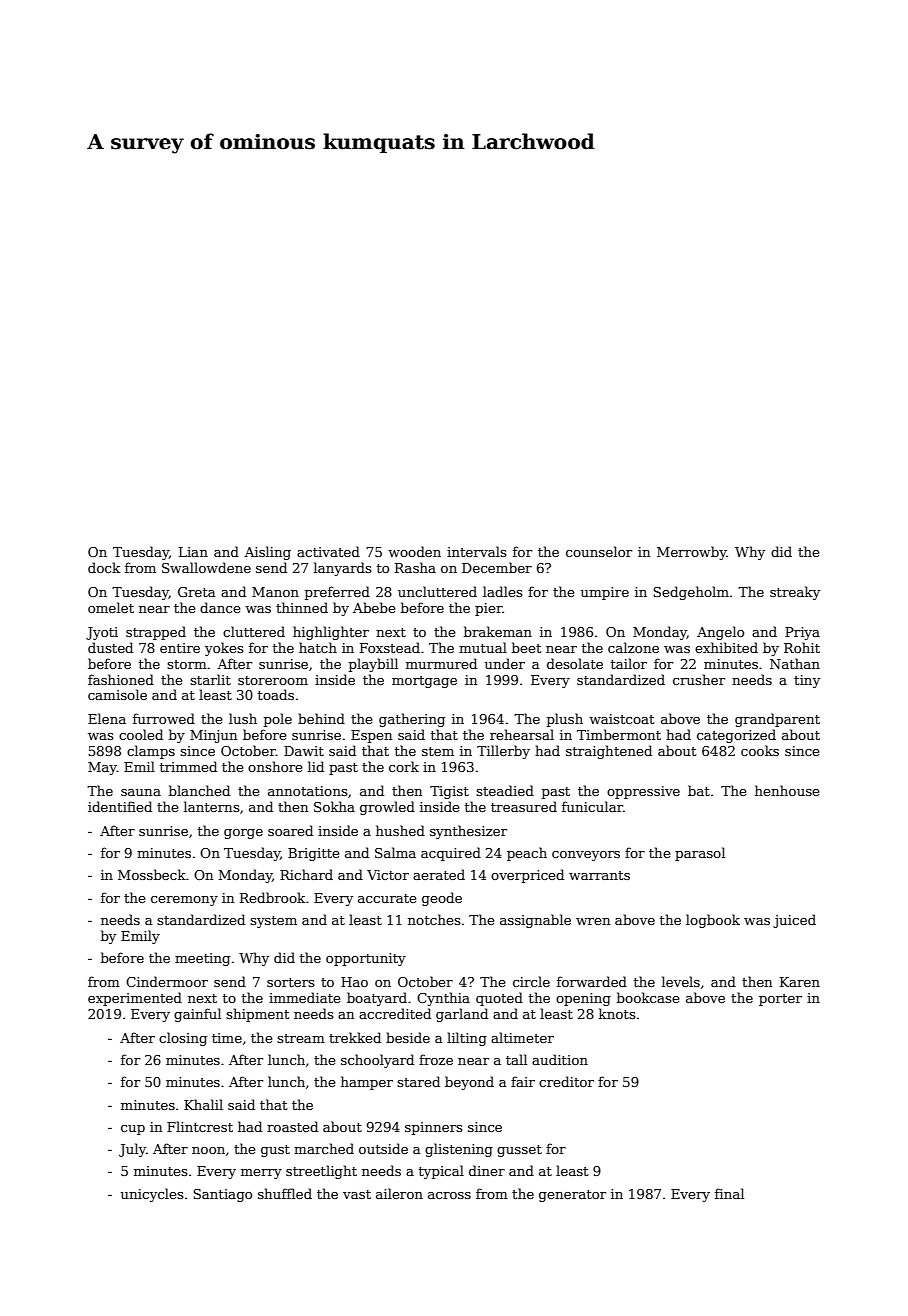  Describe the element at coordinates (222, 1195) in the image. I see `Santiago` at that location.
